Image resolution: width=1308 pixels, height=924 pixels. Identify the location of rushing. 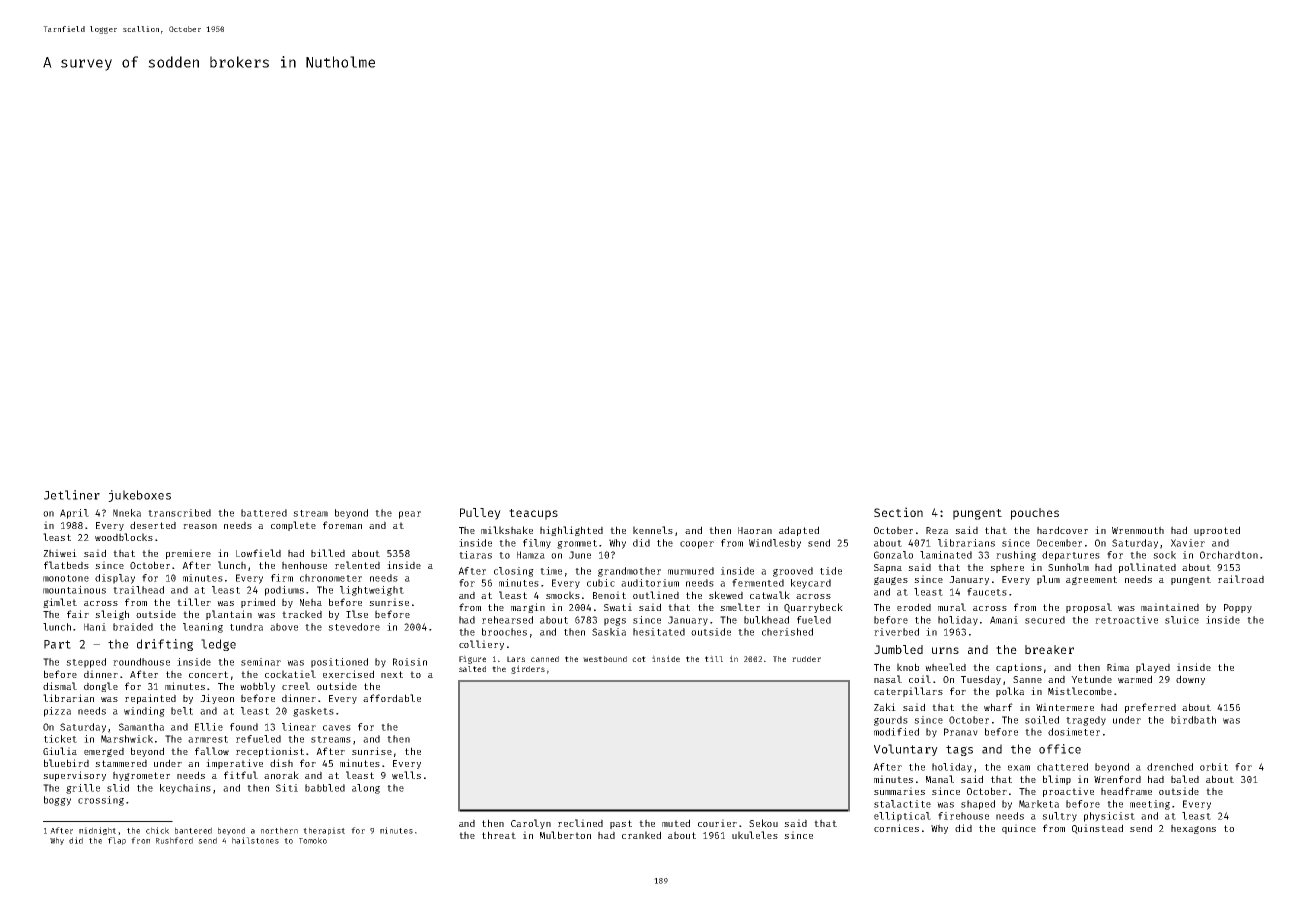
(1016, 556).
